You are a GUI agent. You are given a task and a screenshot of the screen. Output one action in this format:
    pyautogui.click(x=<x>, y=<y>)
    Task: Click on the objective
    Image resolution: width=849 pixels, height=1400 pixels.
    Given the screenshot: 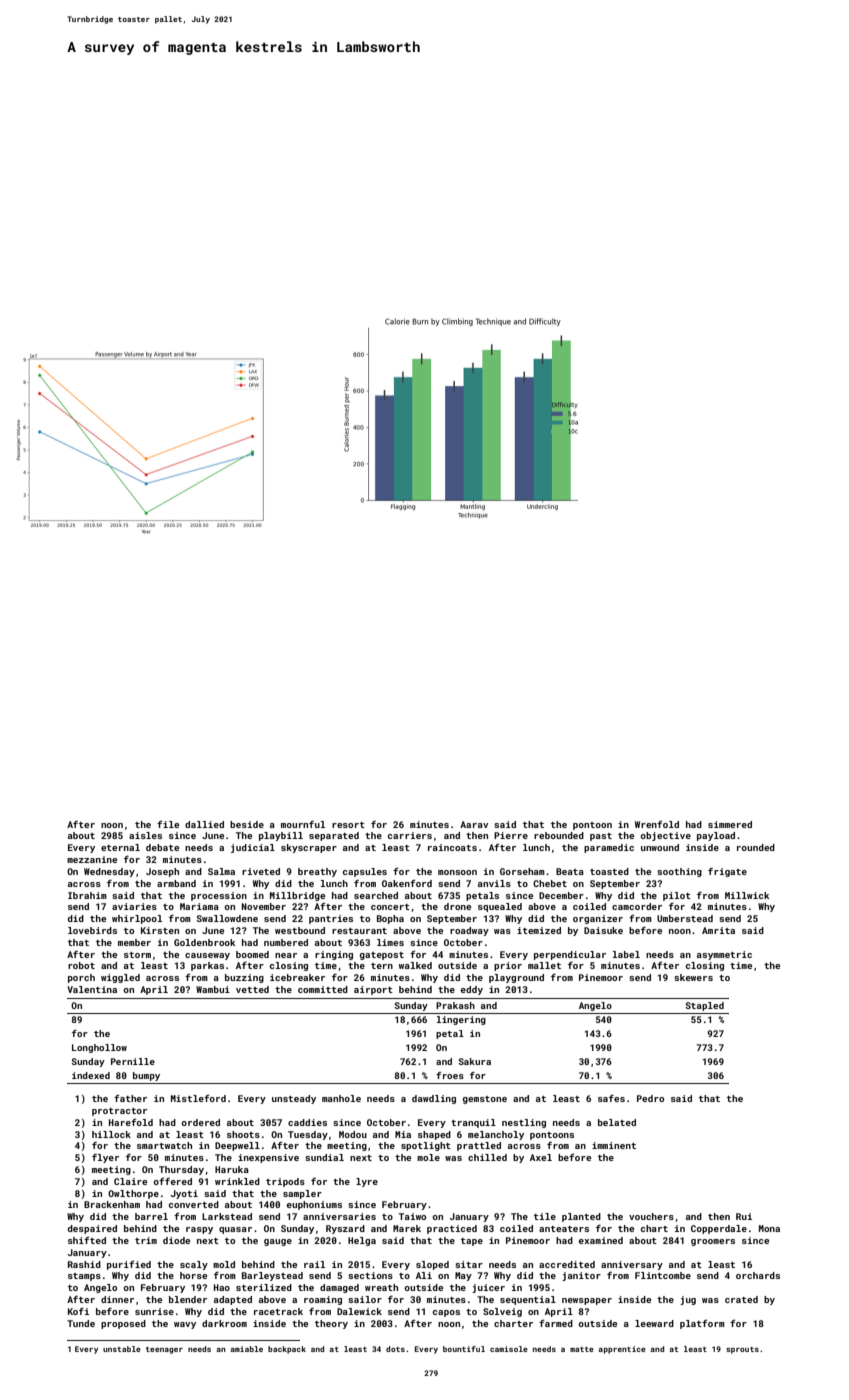 What is the action you would take?
    pyautogui.click(x=665, y=836)
